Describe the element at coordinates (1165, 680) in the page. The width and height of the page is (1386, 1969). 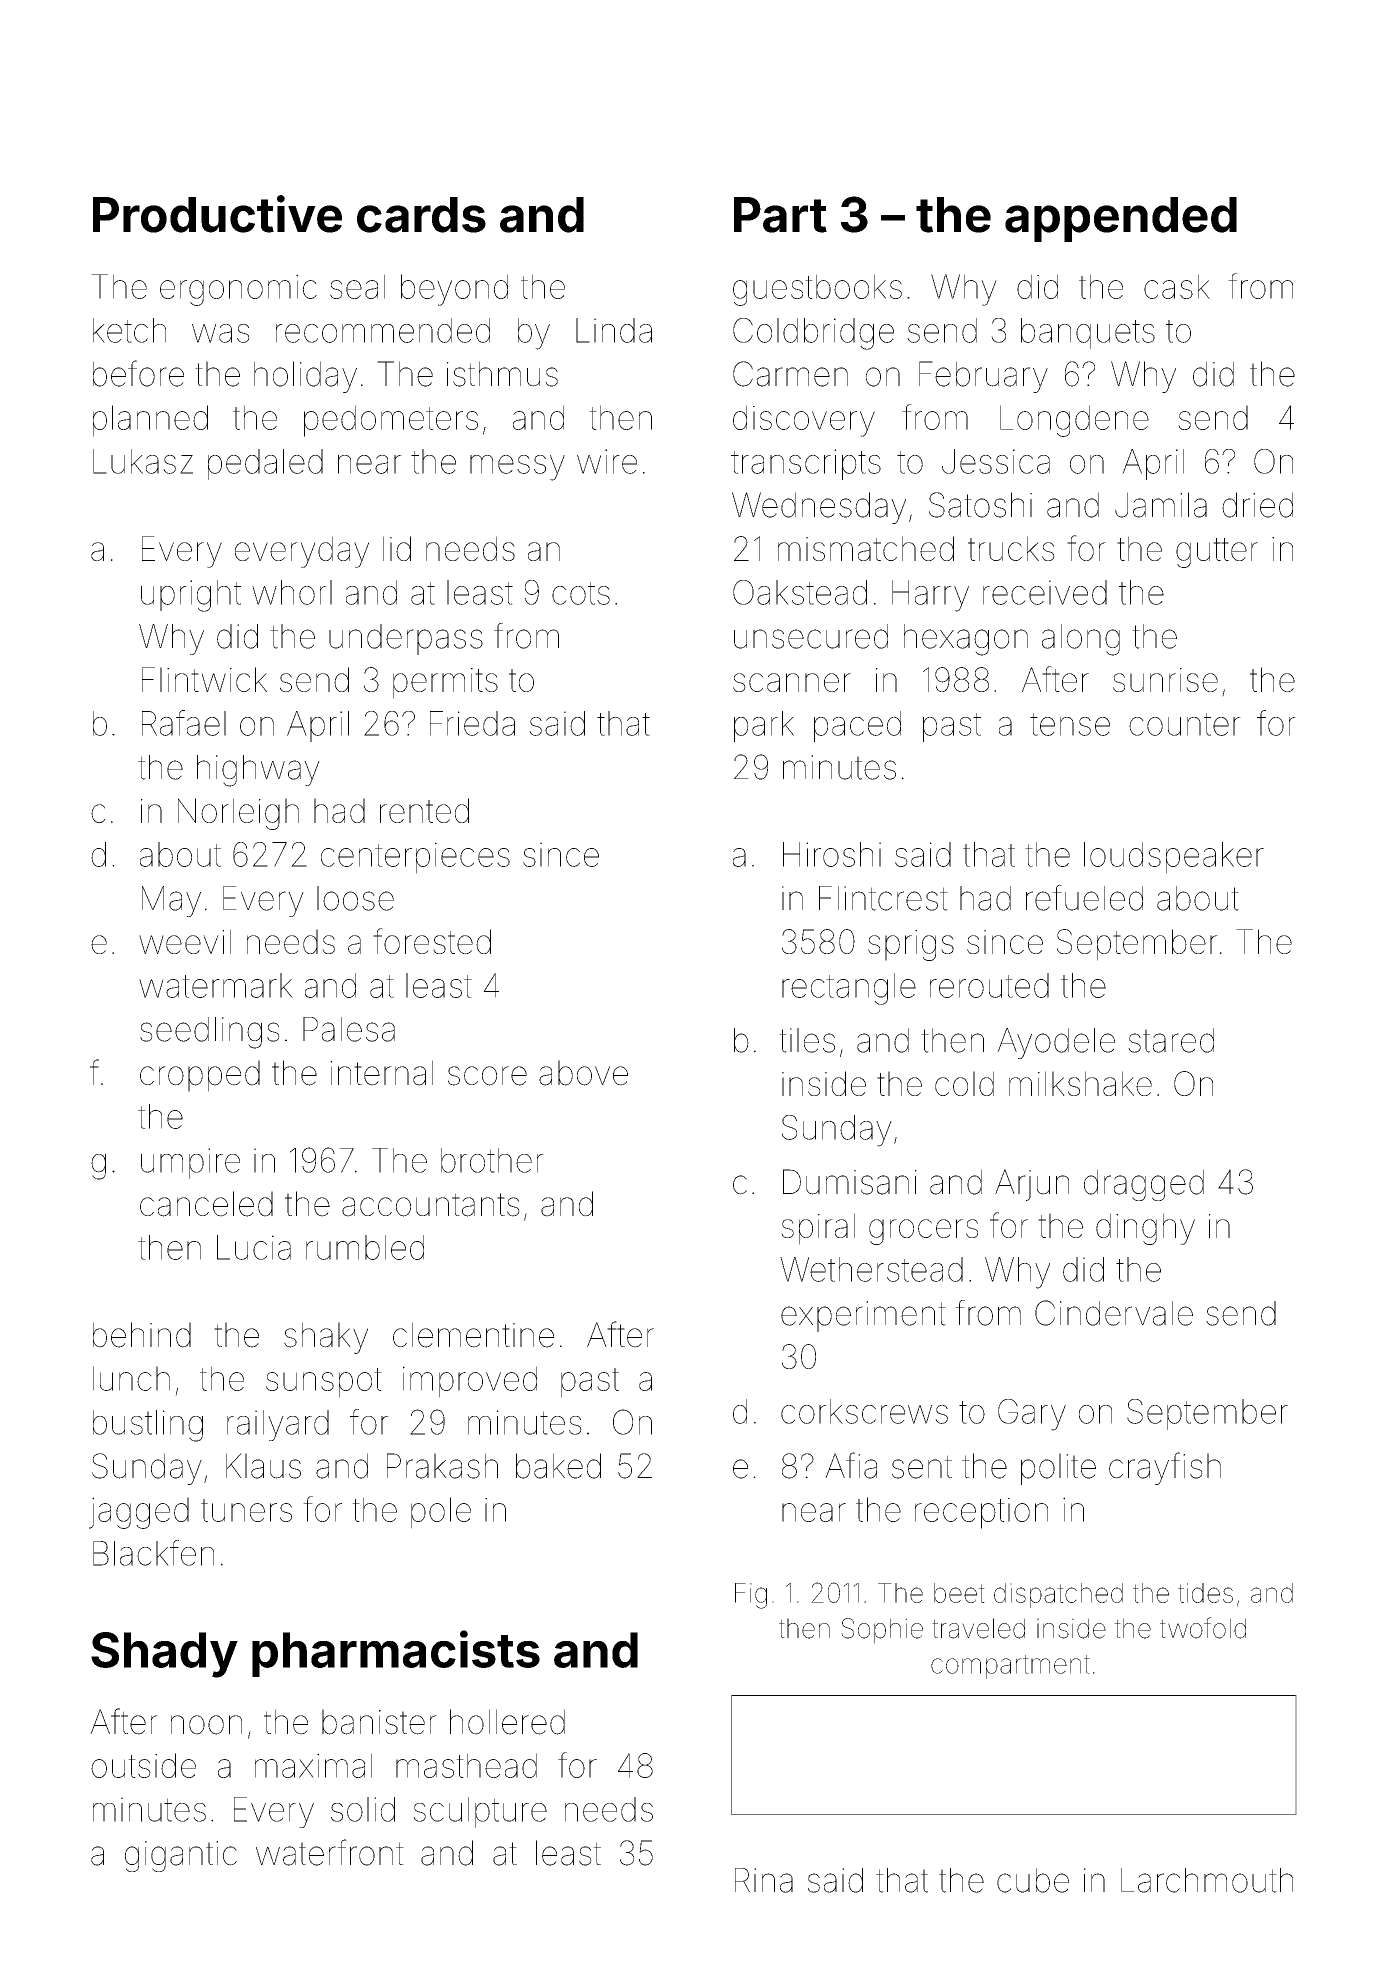
I see `sunrise` at that location.
